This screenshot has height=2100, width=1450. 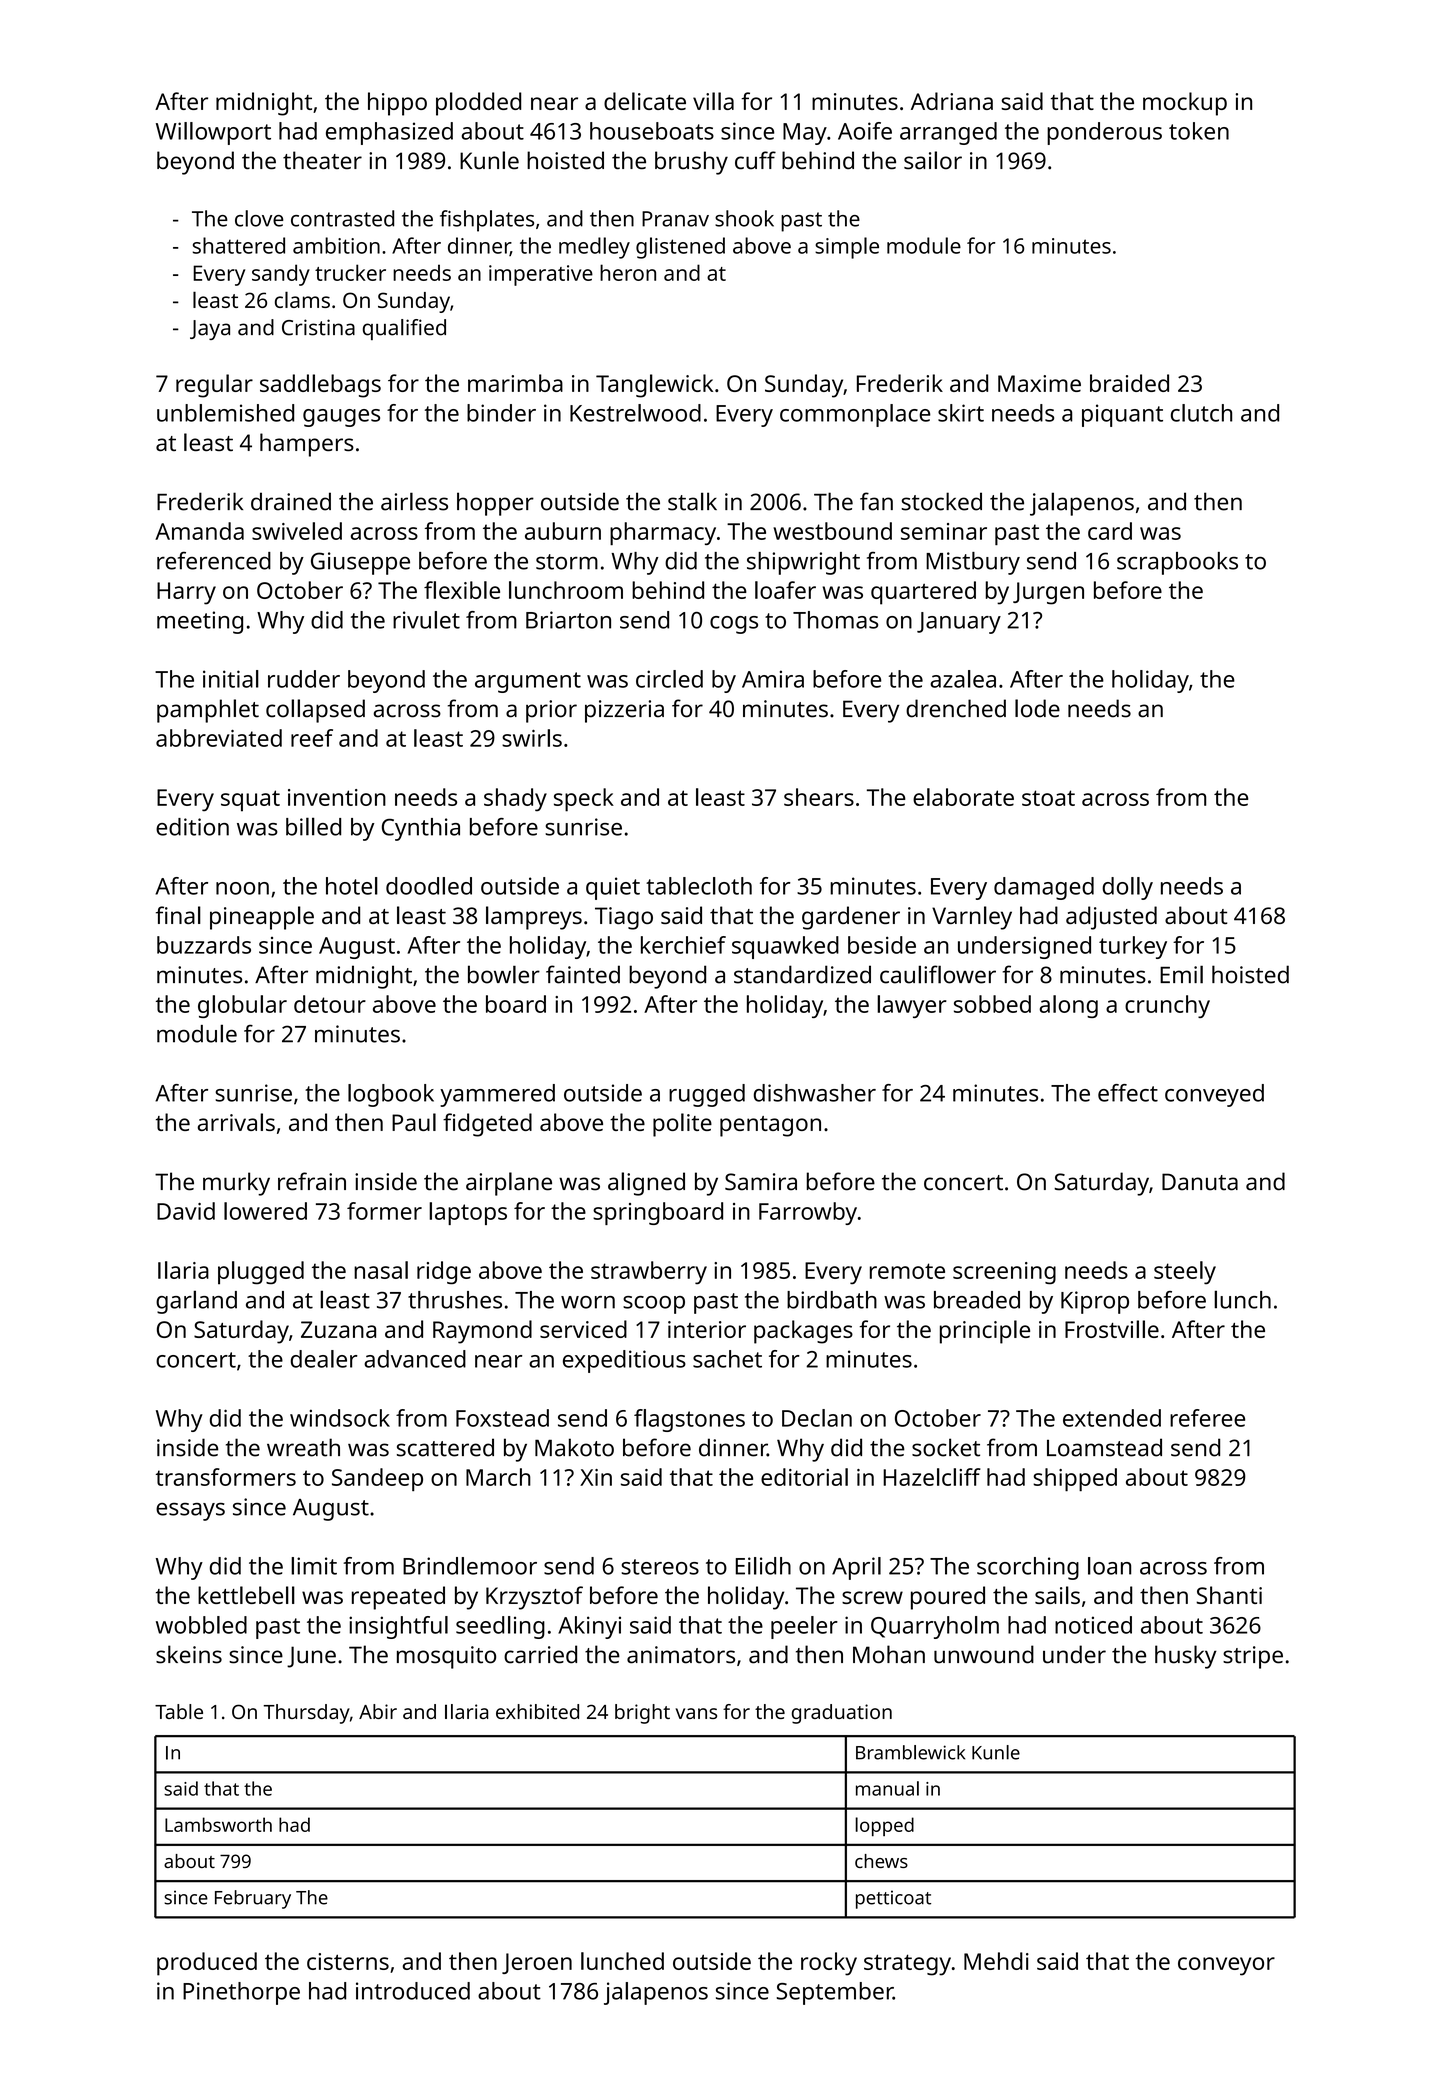 What do you see at coordinates (262, 918) in the screenshot?
I see `pineapple` at bounding box center [262, 918].
